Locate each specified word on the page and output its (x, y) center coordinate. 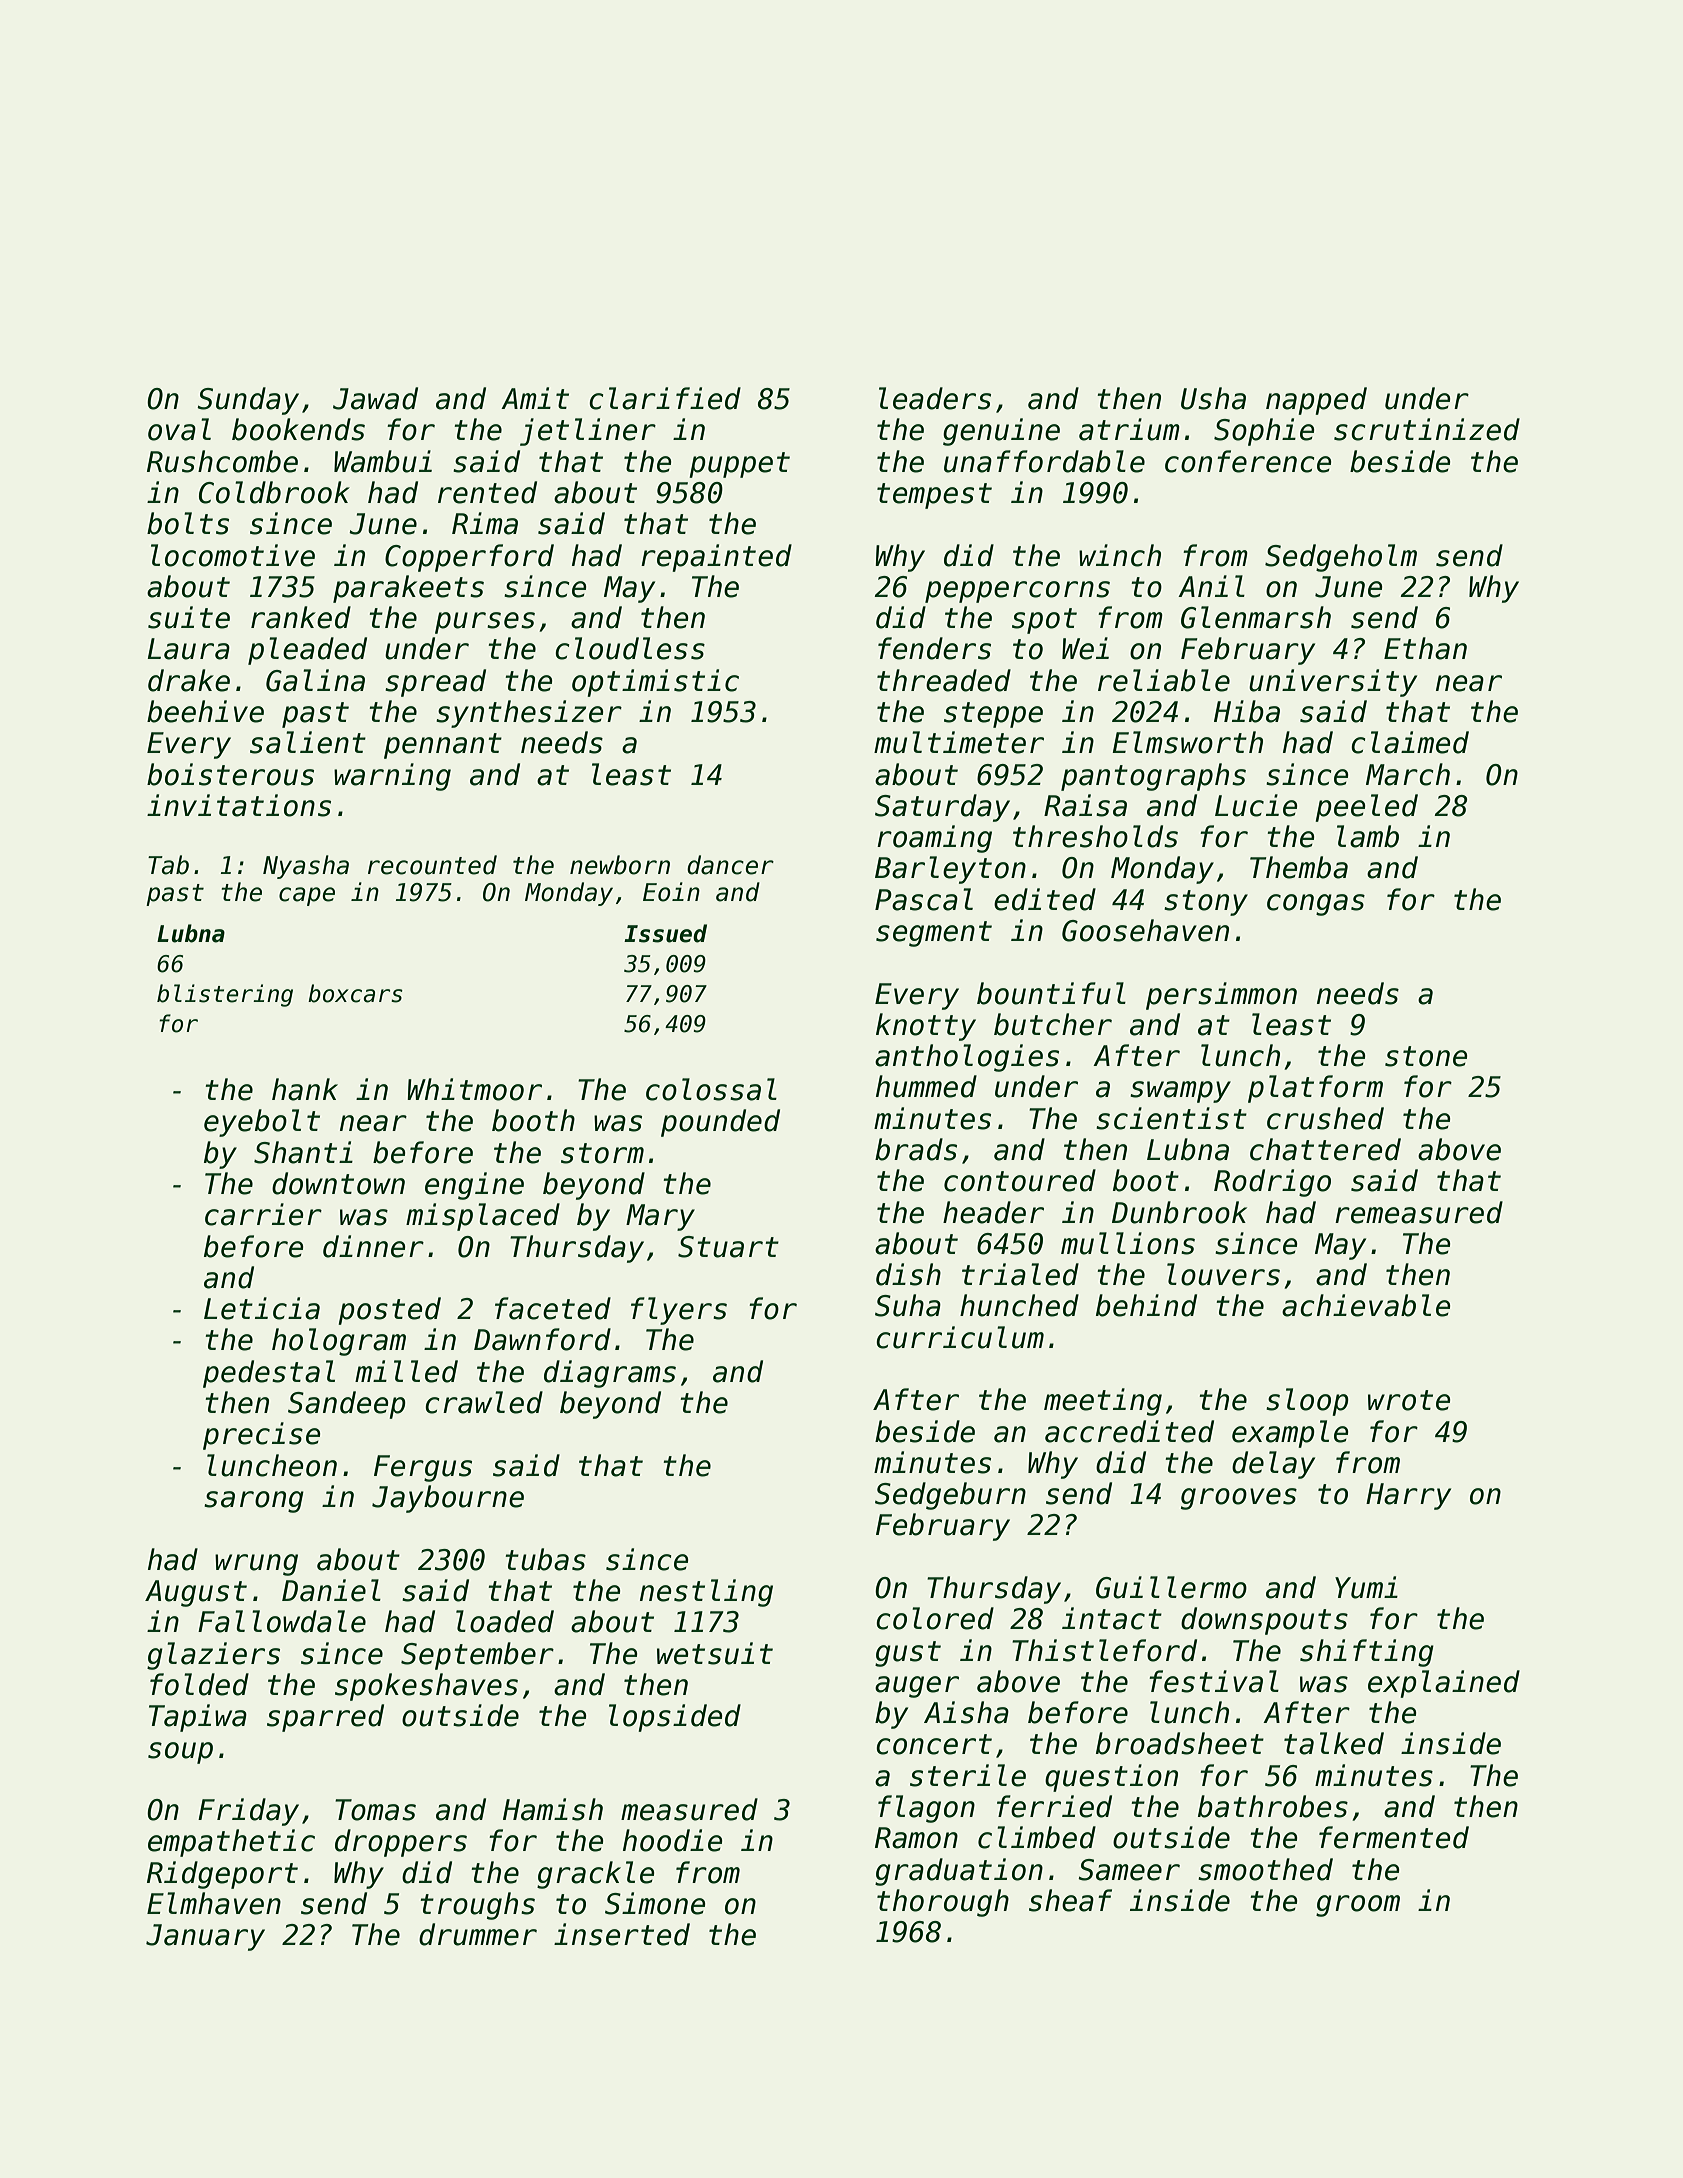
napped (1316, 401)
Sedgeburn (950, 1496)
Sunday (248, 401)
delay (1273, 1465)
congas (1316, 905)
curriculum (960, 1337)
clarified (665, 398)
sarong (254, 1502)
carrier (263, 1214)
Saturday (942, 808)
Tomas (375, 1810)
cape (307, 896)
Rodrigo (1272, 1183)
